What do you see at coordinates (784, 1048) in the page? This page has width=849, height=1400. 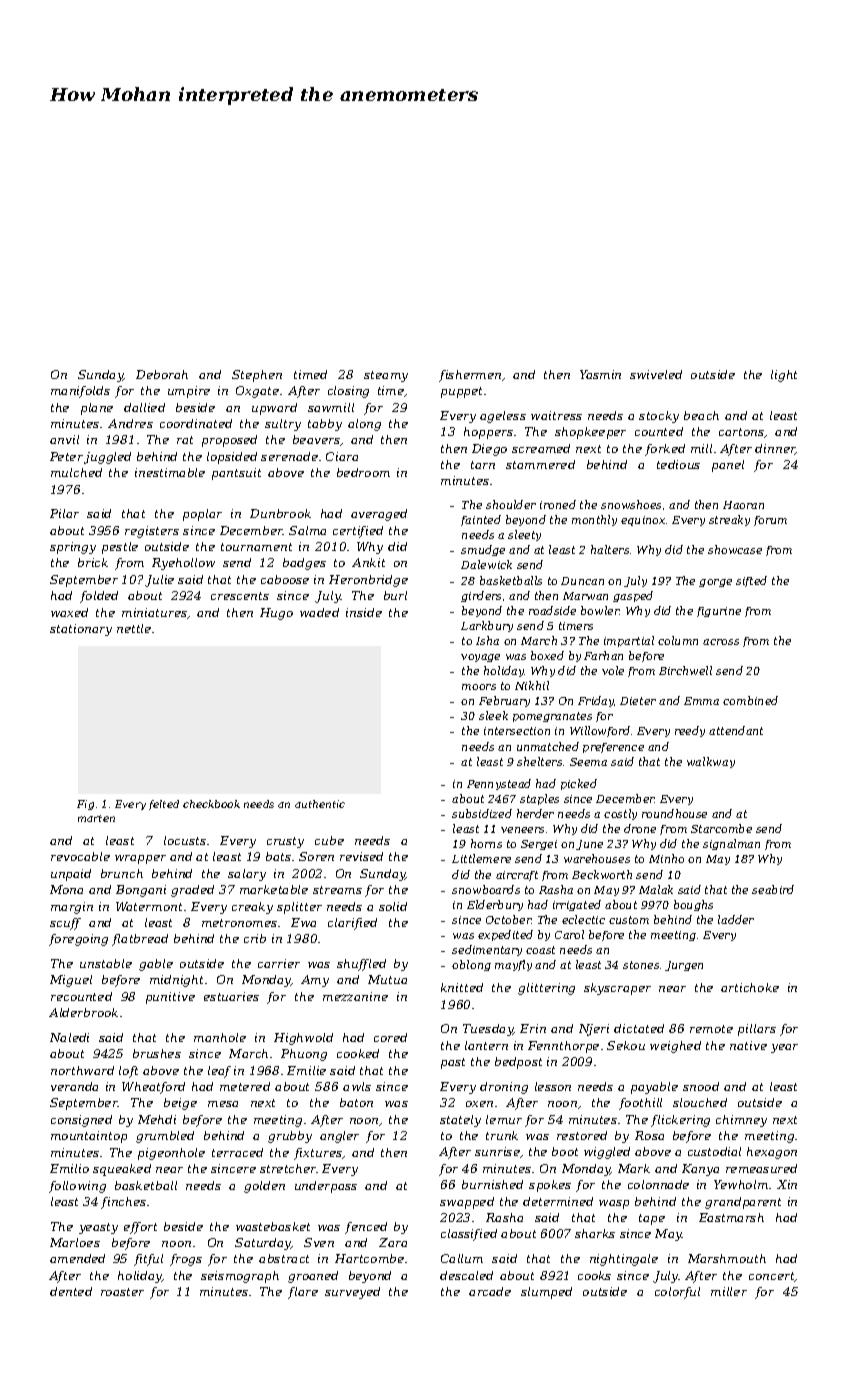 I see `year` at bounding box center [784, 1048].
